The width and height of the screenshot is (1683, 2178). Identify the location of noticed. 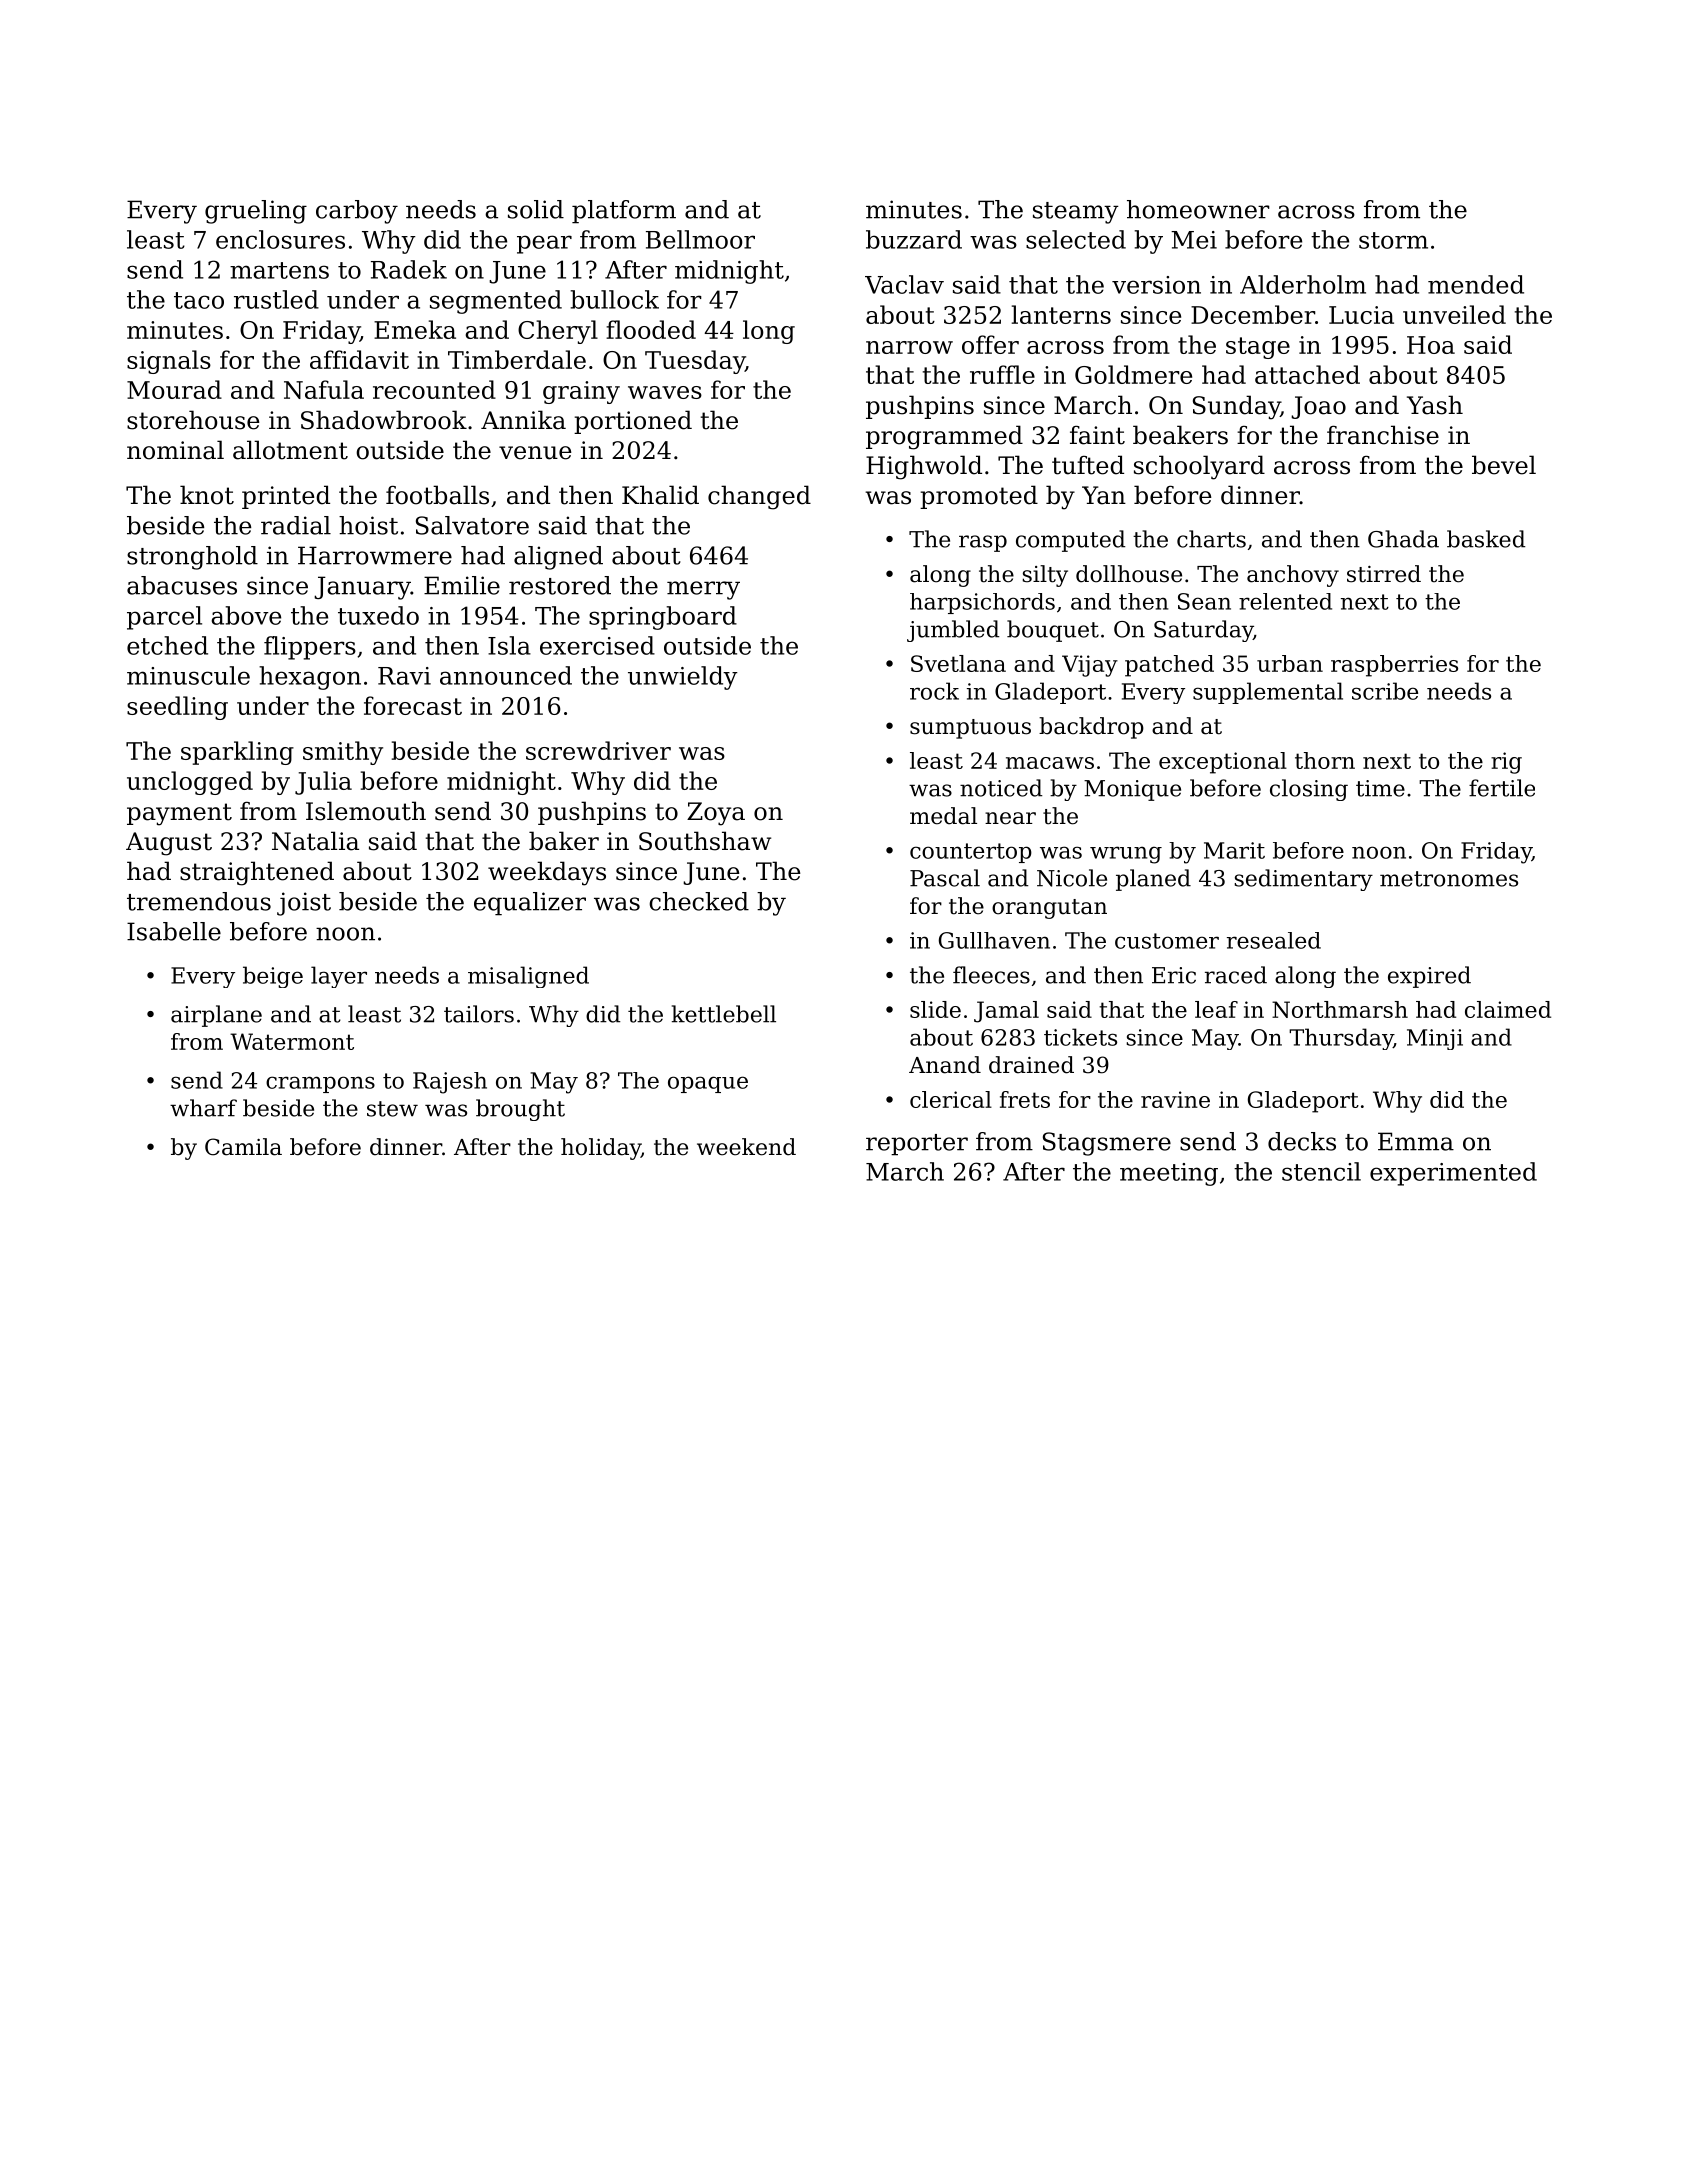
(1001, 788).
